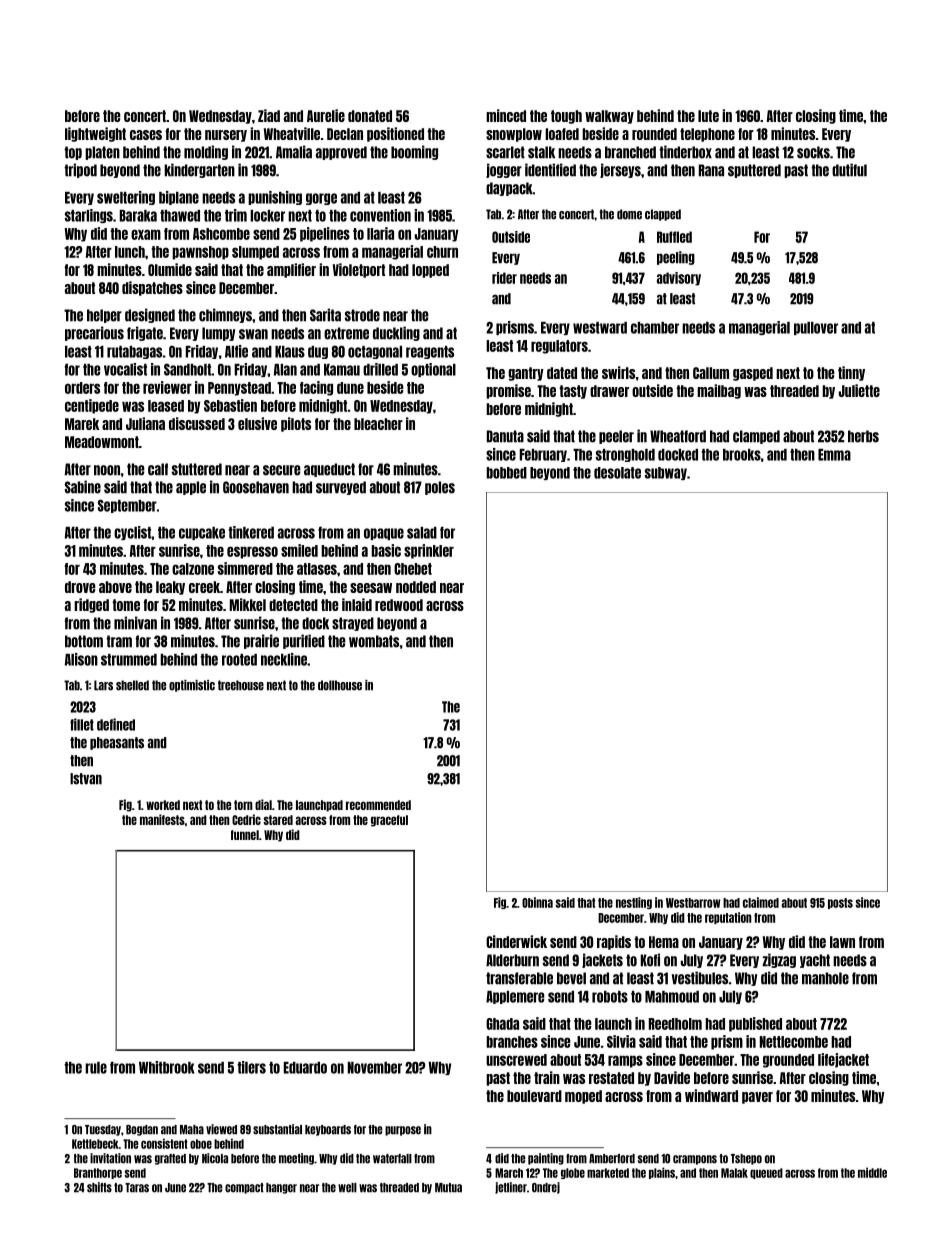 The image size is (952, 1233). Describe the element at coordinates (506, 473) in the screenshot. I see `bobbed` at that location.
